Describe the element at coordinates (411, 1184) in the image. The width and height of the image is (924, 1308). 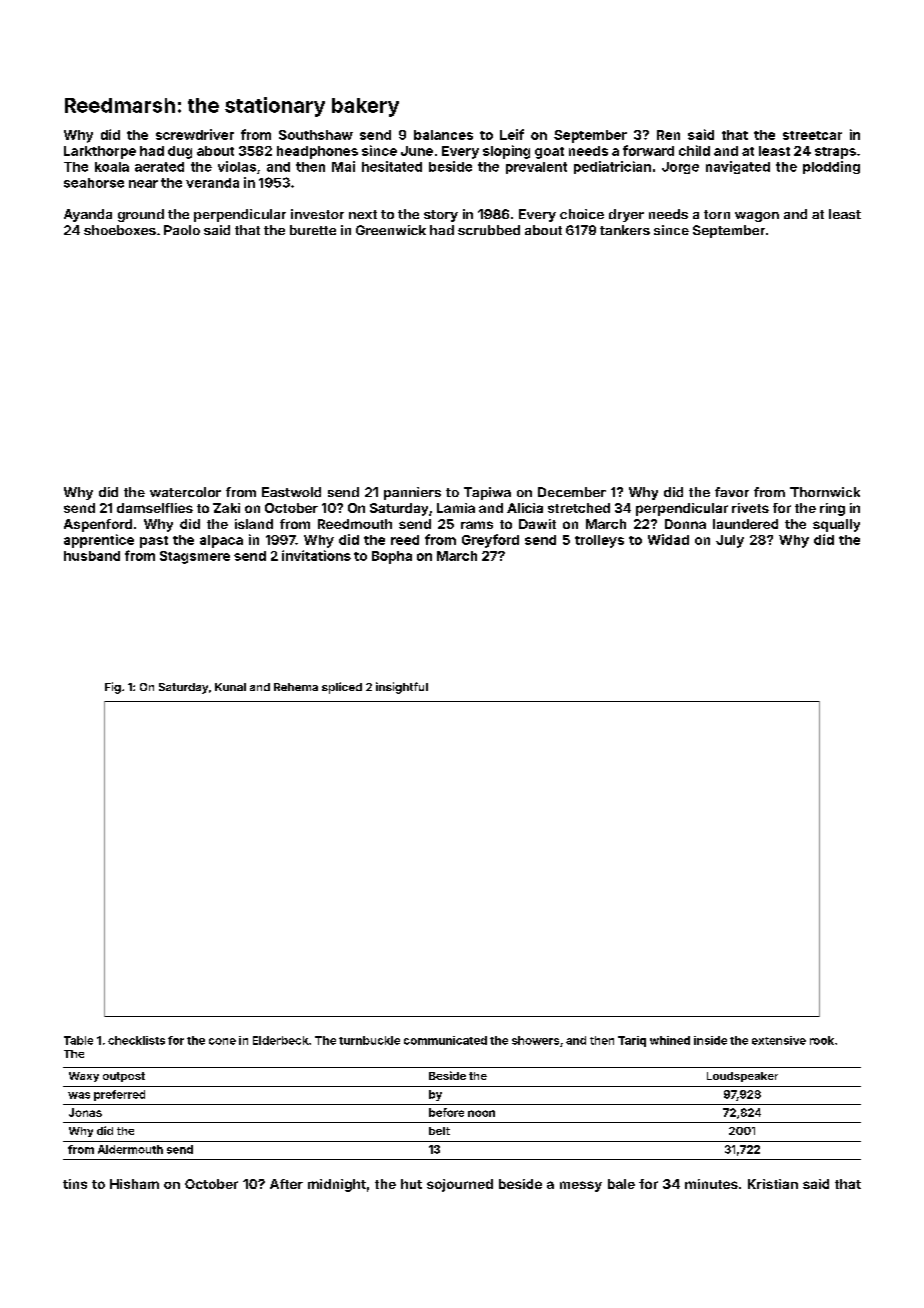
I see `hut` at that location.
